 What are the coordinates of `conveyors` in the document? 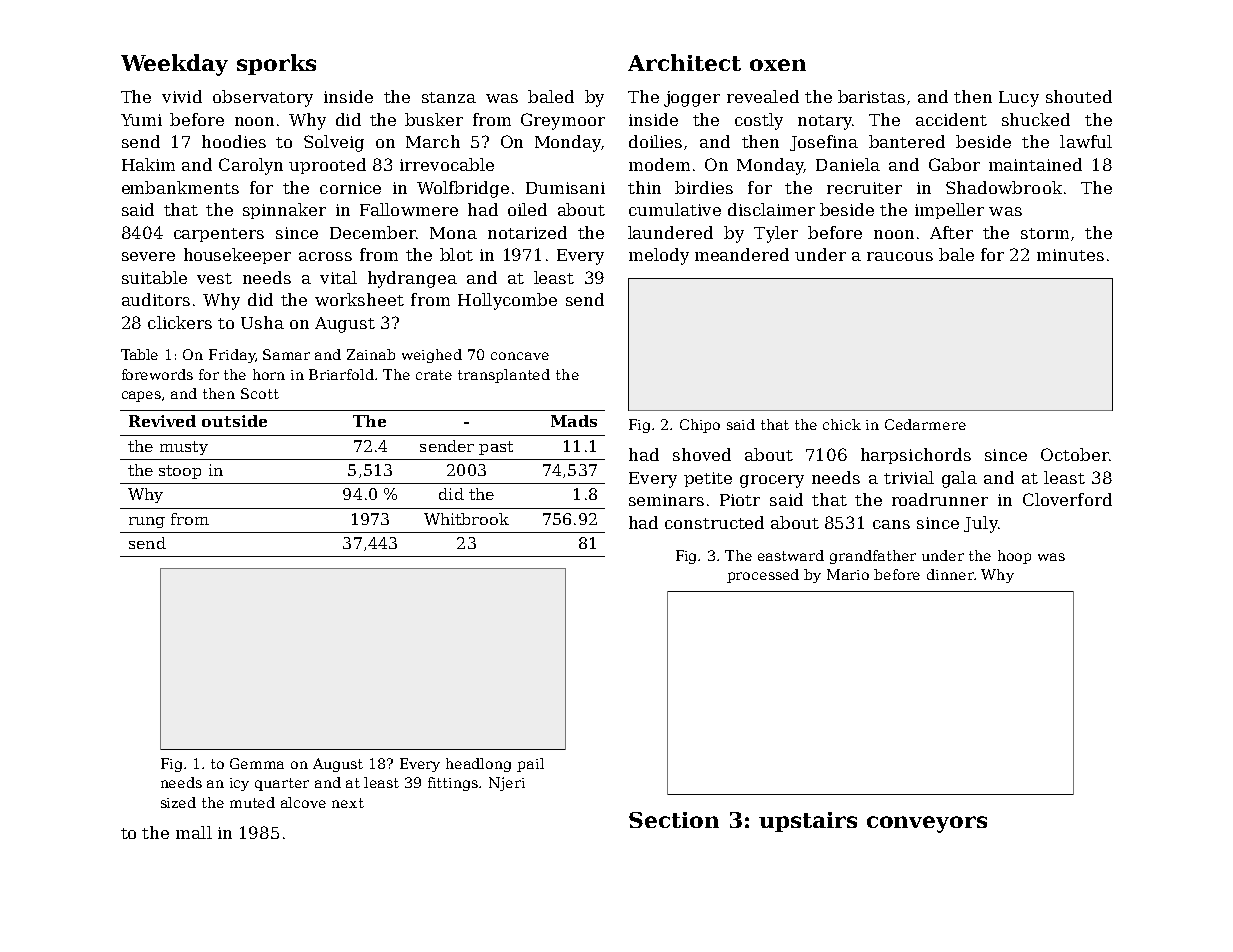 It's located at (927, 824).
